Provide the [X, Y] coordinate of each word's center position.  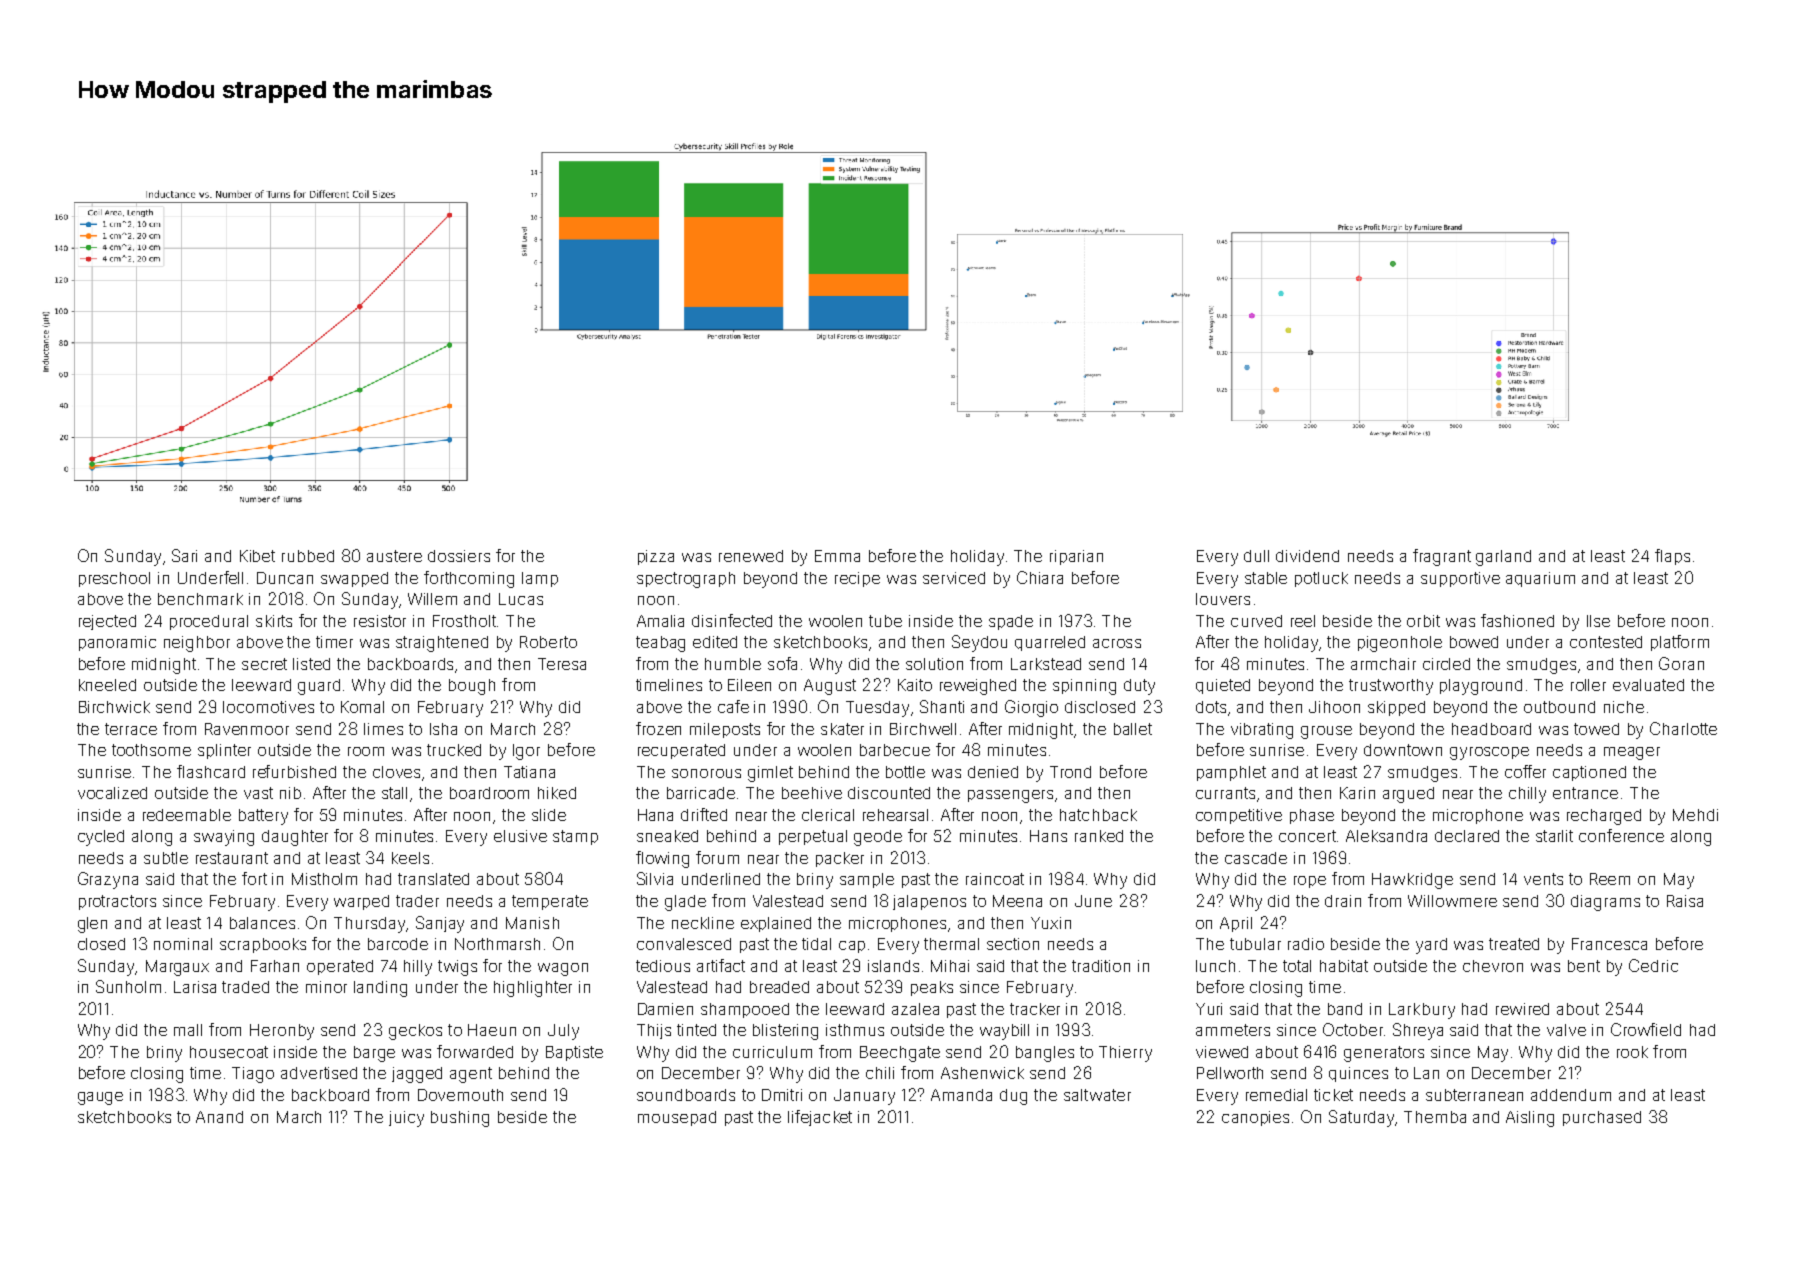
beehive [812, 793]
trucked [454, 750]
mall [188, 1030]
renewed [751, 556]
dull [1256, 556]
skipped [1396, 708]
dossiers [459, 556]
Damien [665, 1009]
